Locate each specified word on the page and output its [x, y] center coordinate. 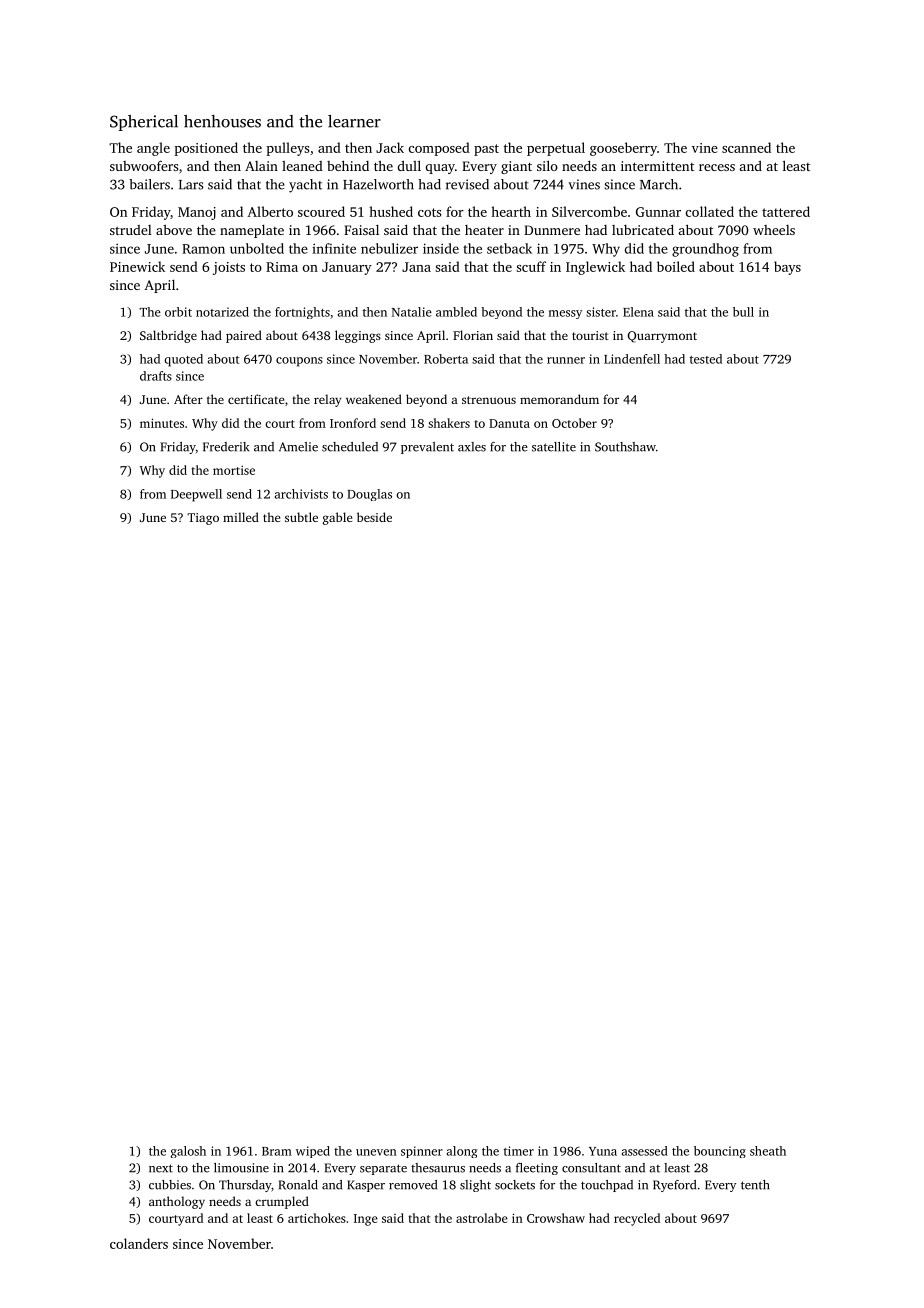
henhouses [222, 121]
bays [787, 268]
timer [519, 1151]
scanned [746, 147]
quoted [183, 360]
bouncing [720, 1152]
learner [354, 121]
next [161, 1168]
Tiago [203, 519]
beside [374, 517]
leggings [358, 336]
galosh [188, 1152]
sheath [768, 1151]
